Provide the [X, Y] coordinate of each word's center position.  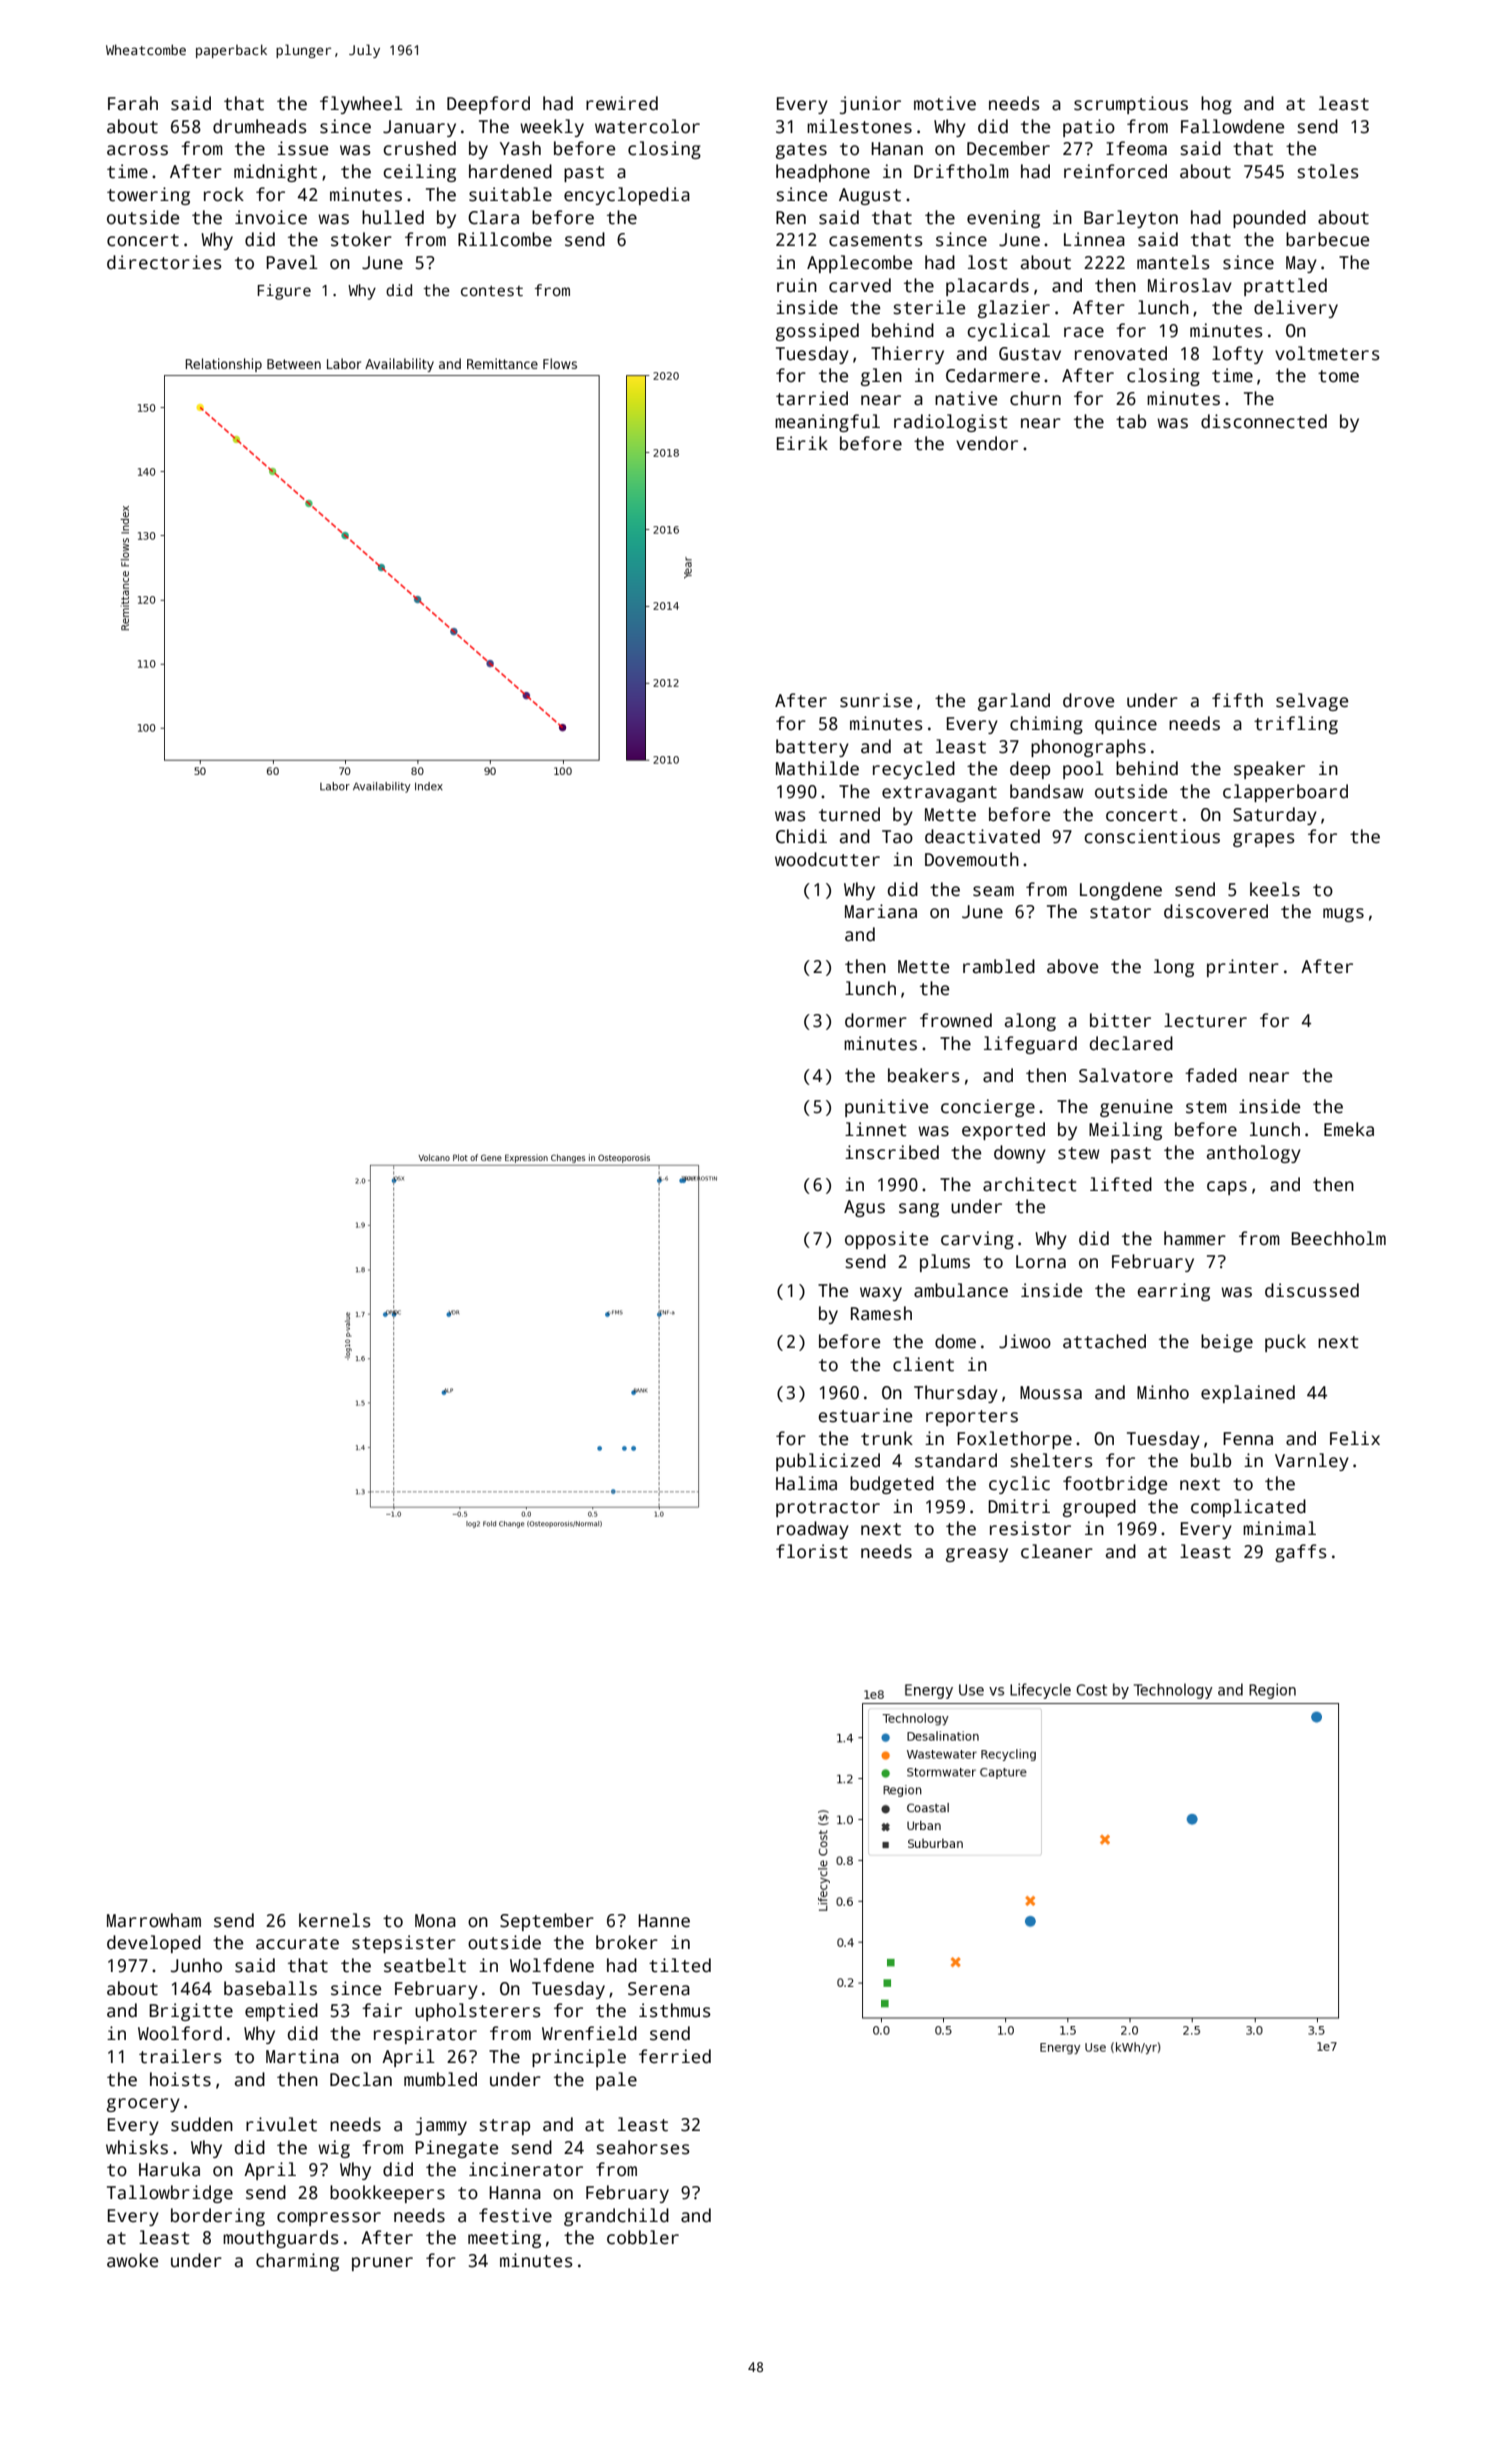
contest [492, 290]
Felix [1355, 1438]
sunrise [876, 700]
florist [812, 1551]
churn [1035, 398]
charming [297, 2262]
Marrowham [154, 1920]
